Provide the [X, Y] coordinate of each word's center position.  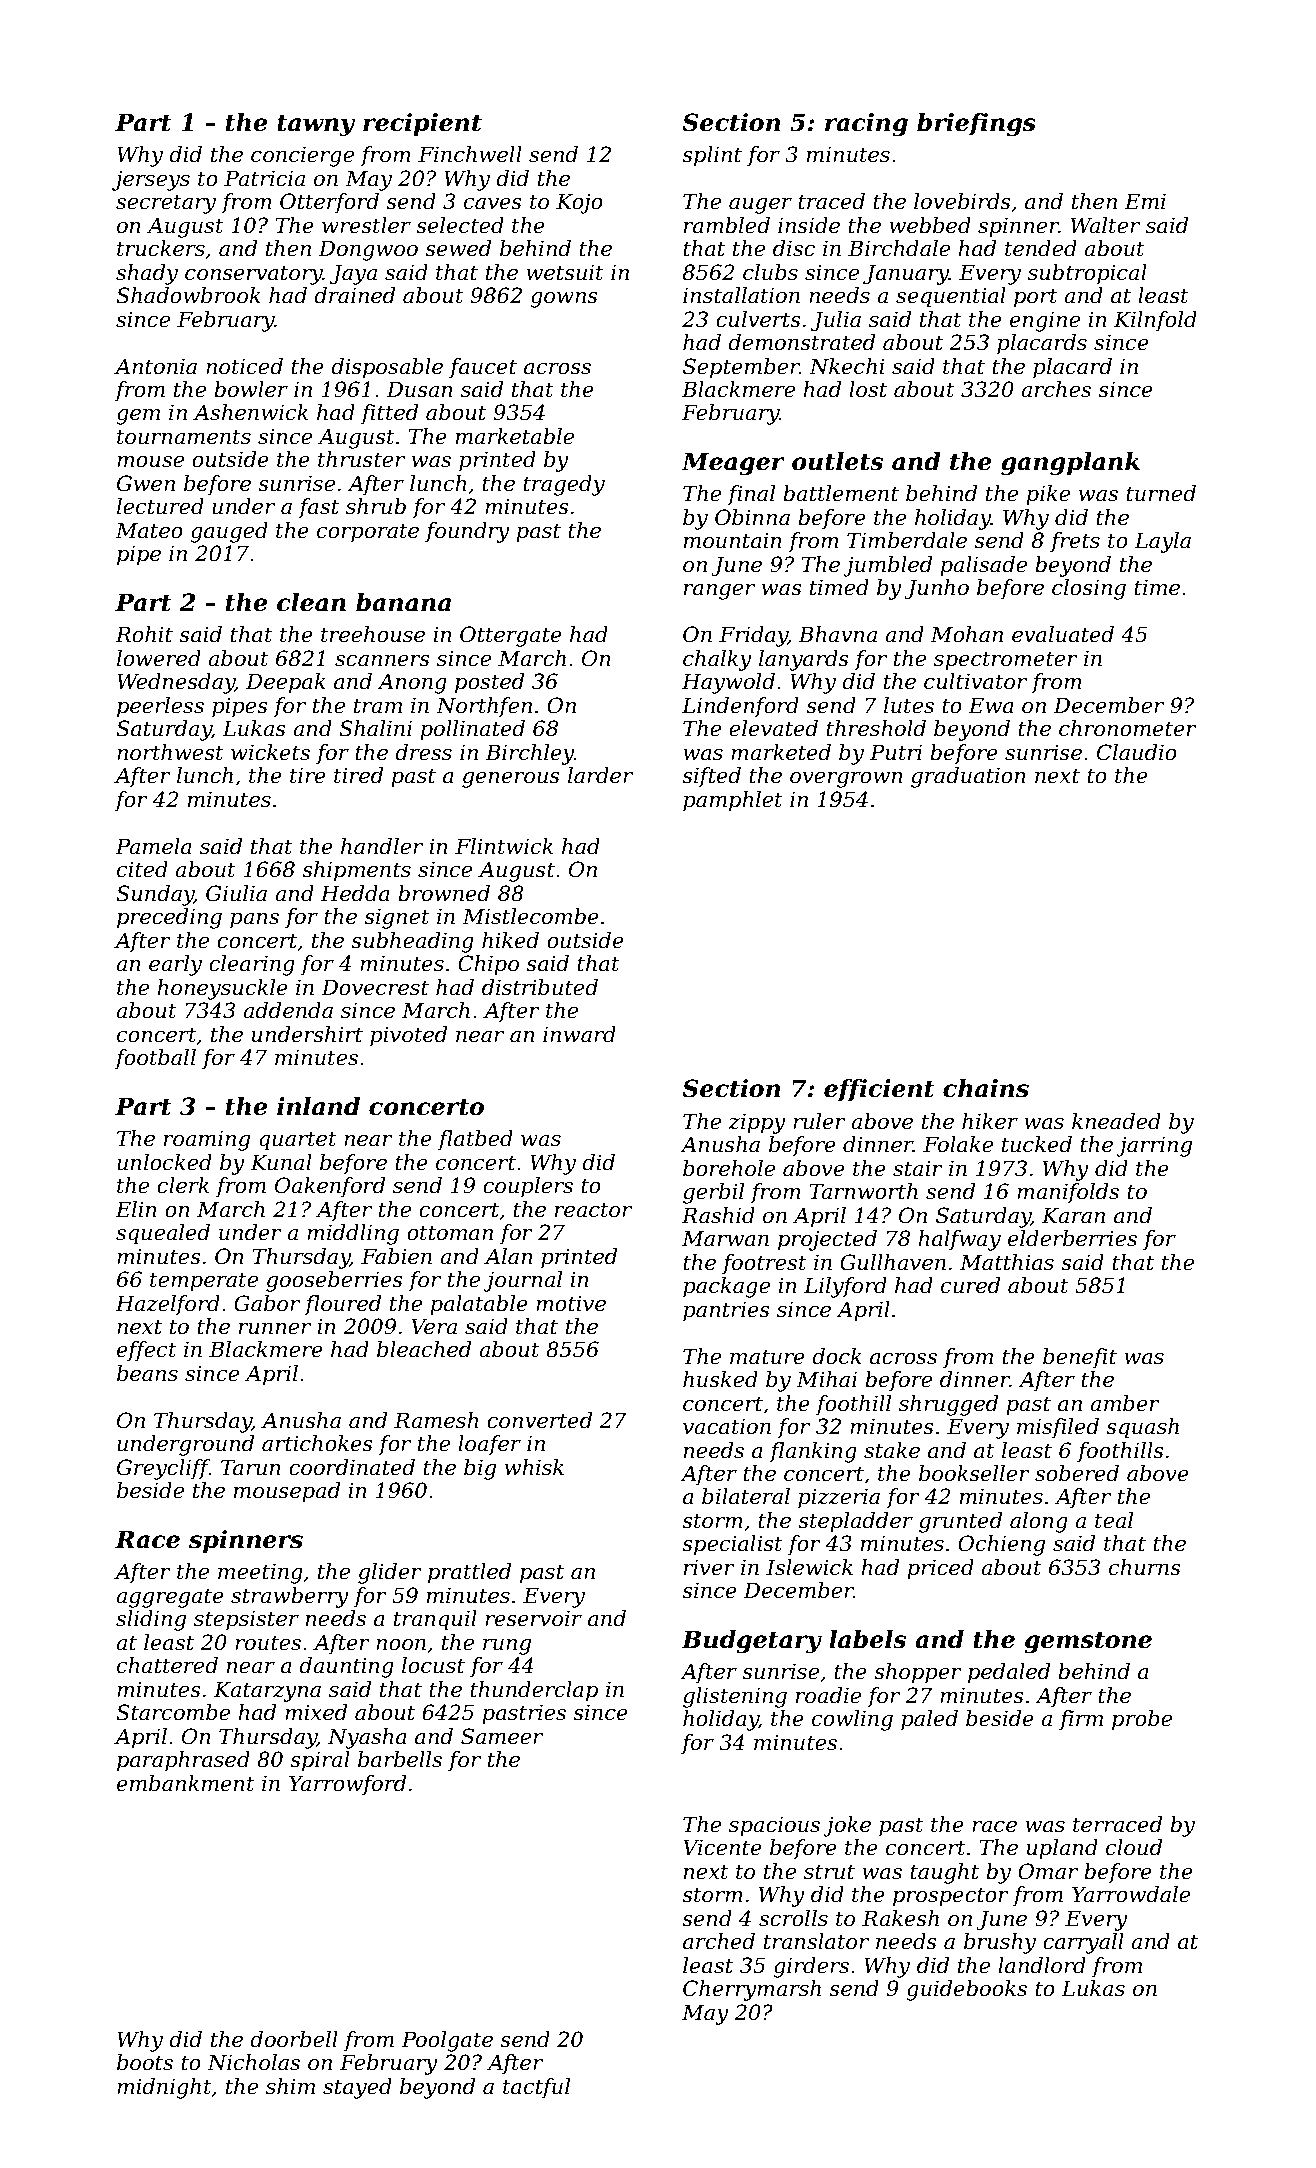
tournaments [184, 437]
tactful [536, 2088]
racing [866, 125]
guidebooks [966, 1990]
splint [712, 156]
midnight [164, 2088]
